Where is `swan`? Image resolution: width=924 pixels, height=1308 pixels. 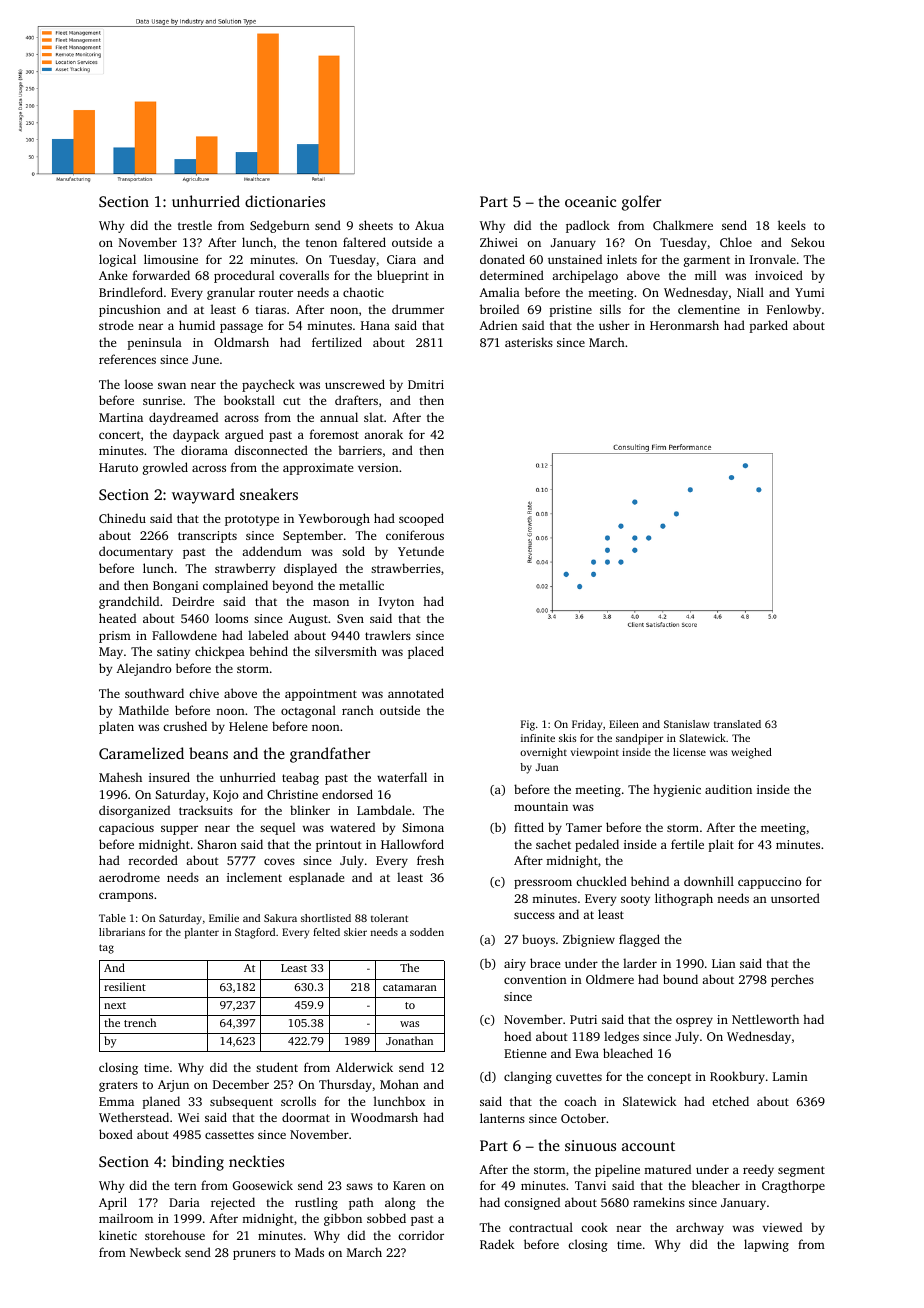 swan is located at coordinates (172, 385).
